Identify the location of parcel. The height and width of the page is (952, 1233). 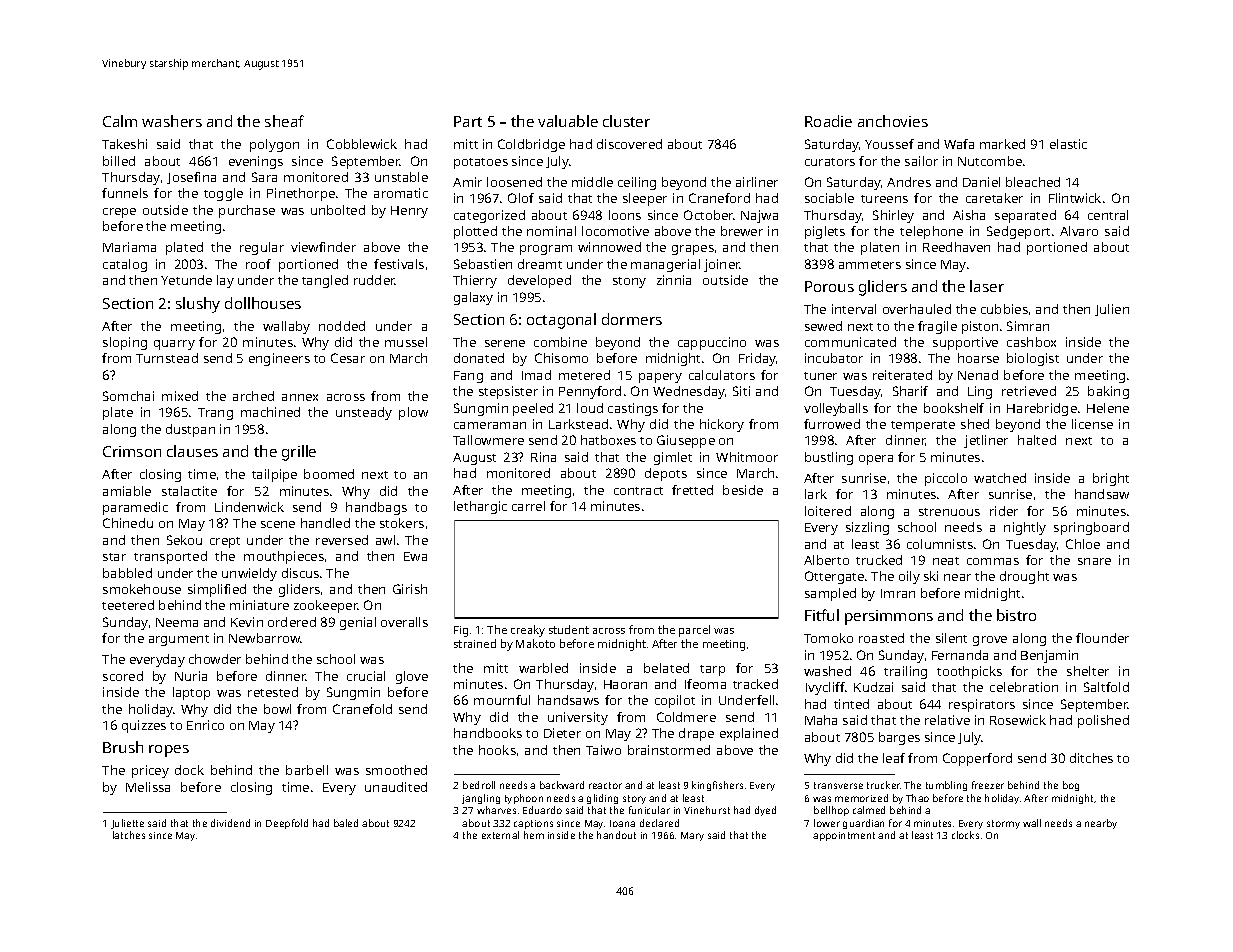
(694, 631).
